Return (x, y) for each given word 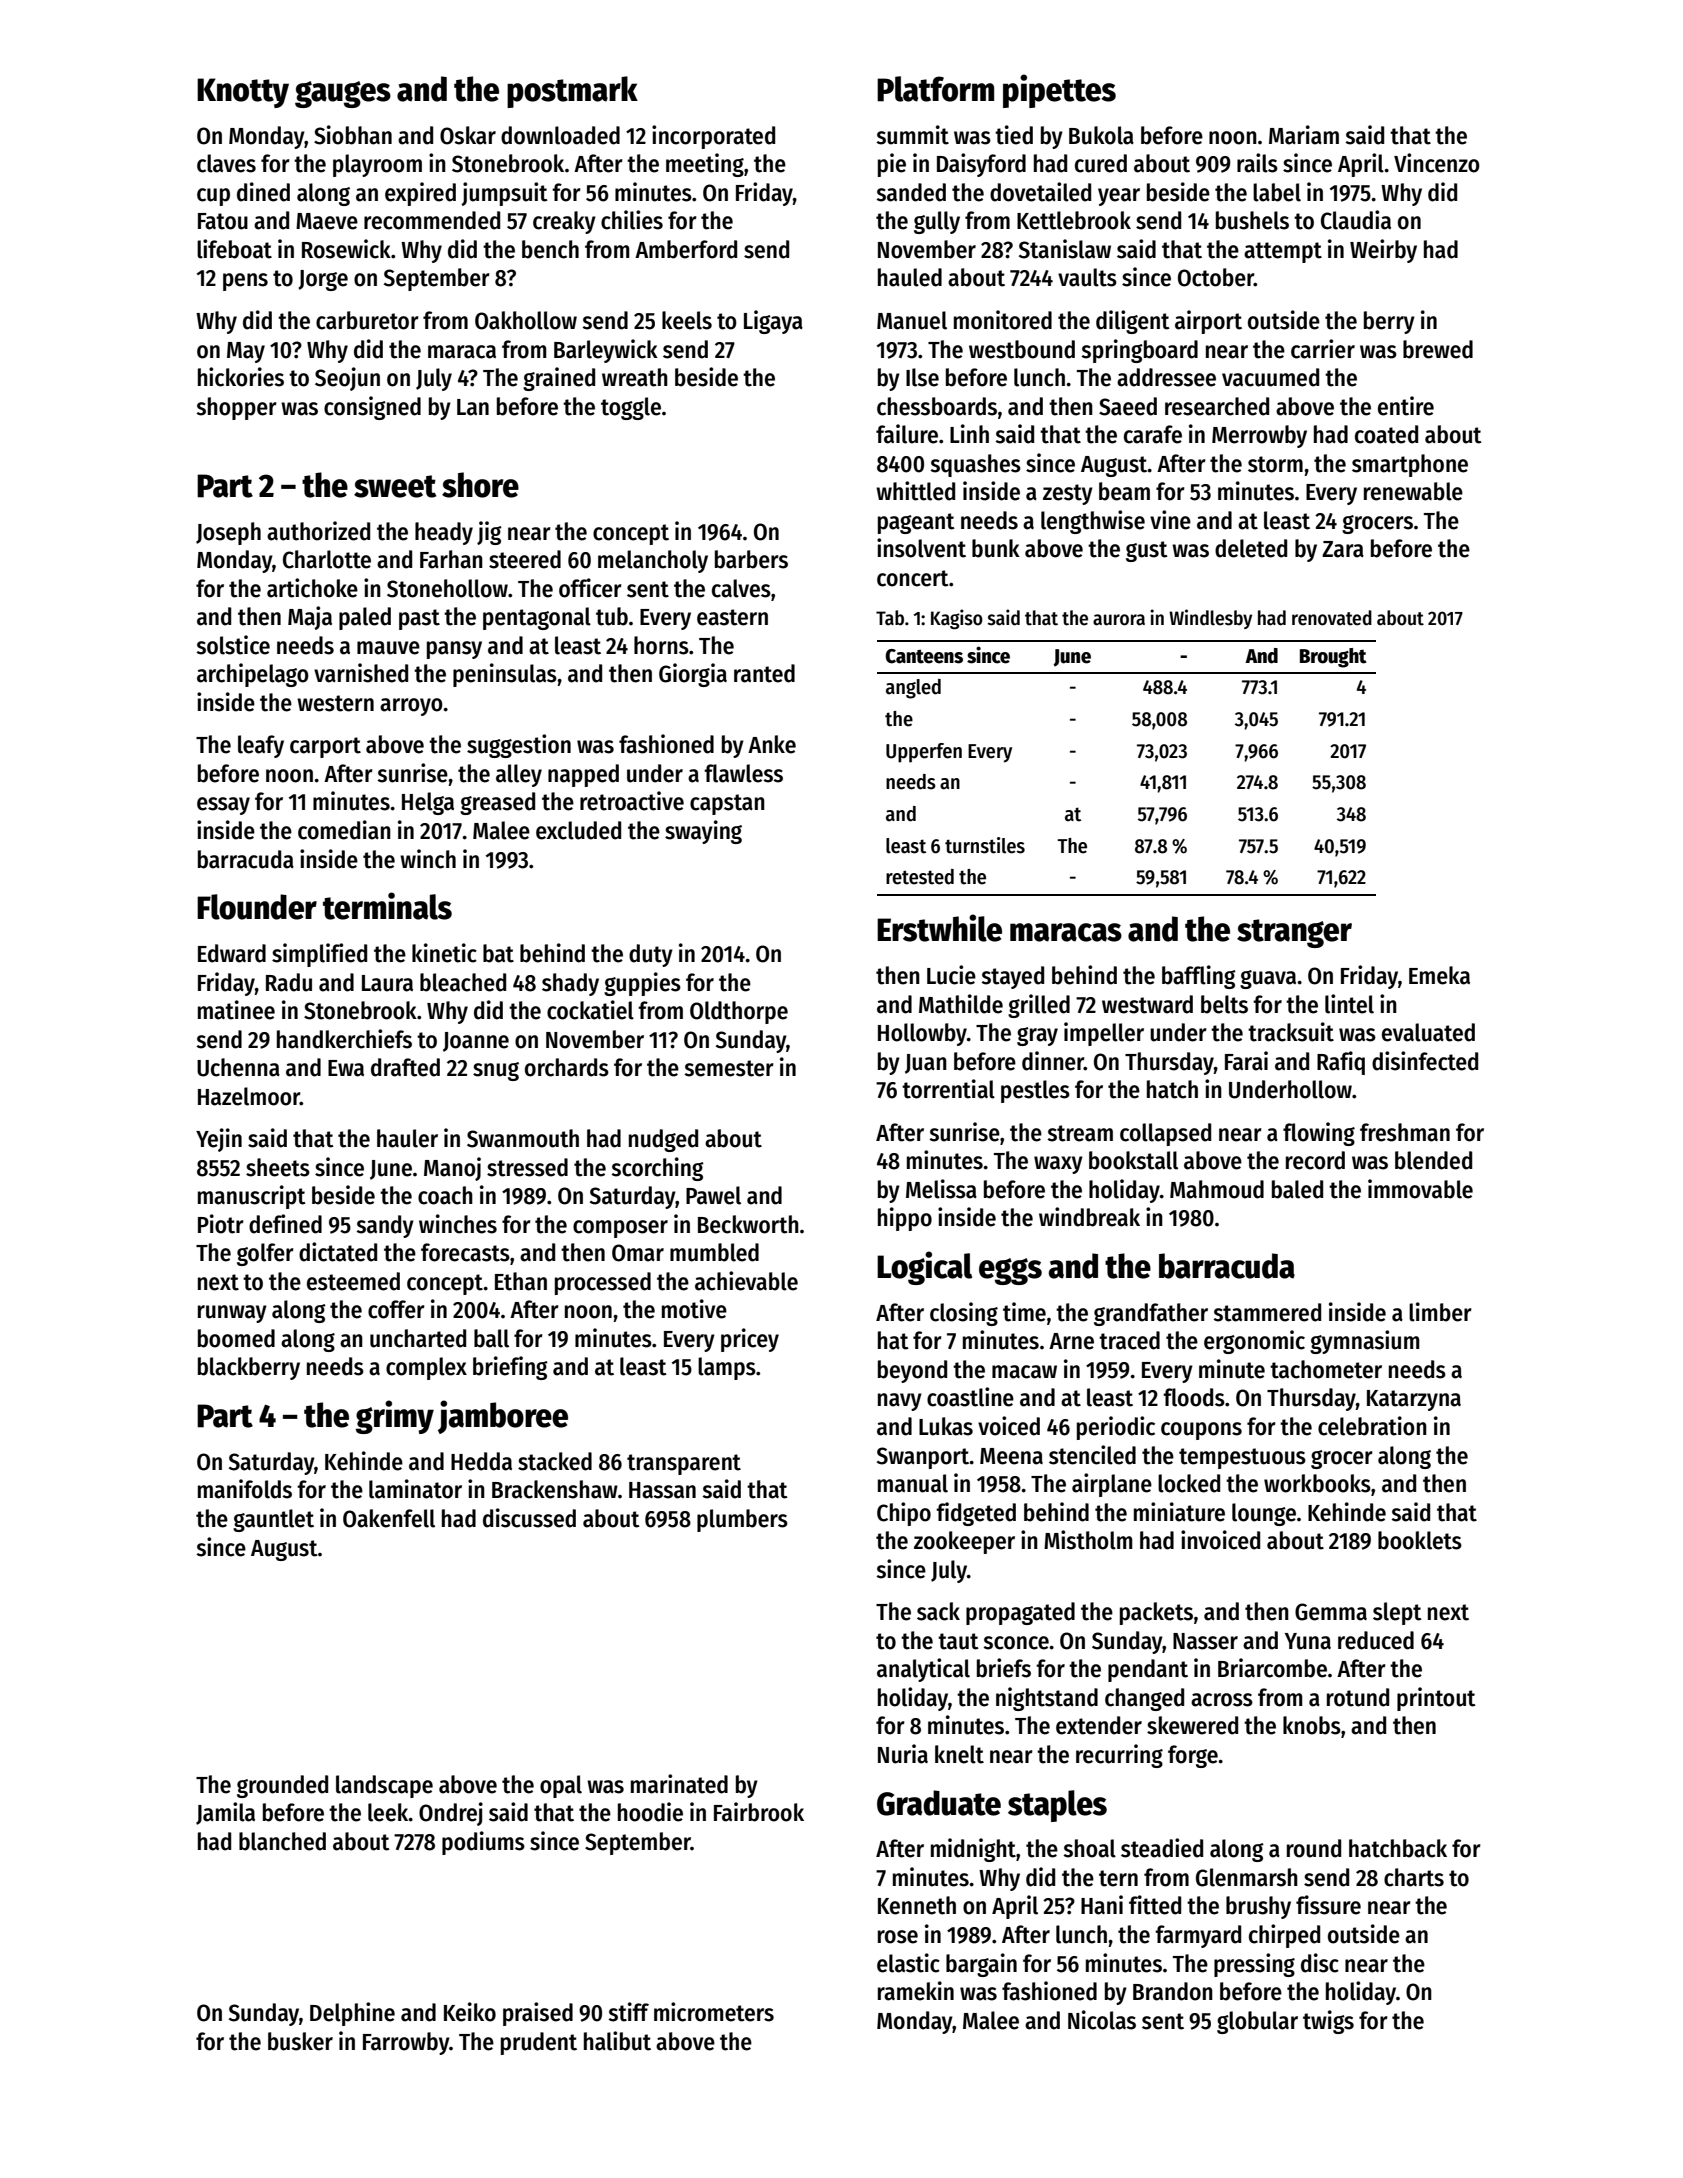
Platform (935, 89)
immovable (1420, 1189)
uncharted (418, 1338)
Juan (926, 1064)
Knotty (243, 93)
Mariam (1304, 135)
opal (561, 1786)
